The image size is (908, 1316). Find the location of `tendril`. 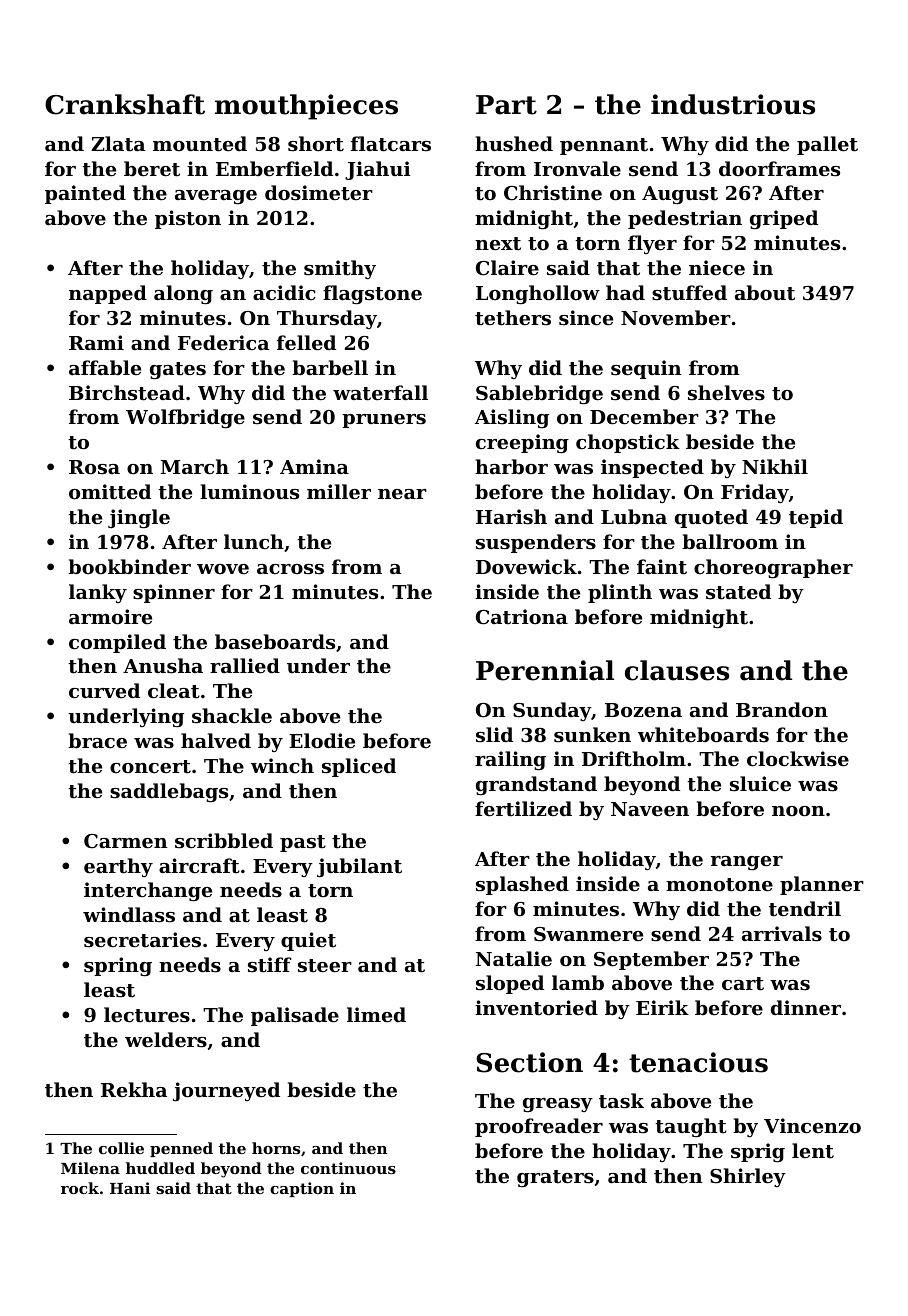

tendril is located at coordinates (805, 908).
